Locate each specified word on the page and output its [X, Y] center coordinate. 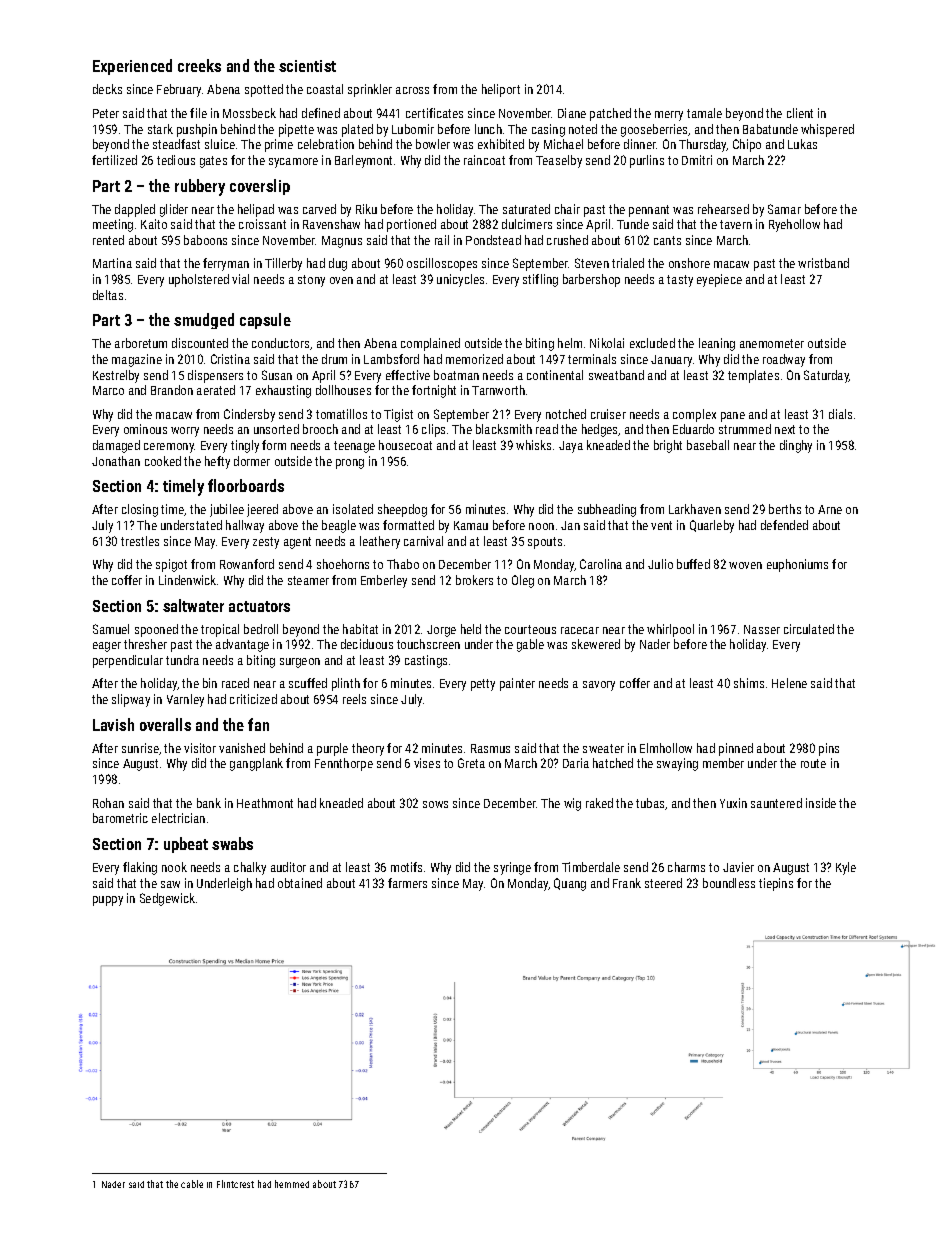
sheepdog [402, 510]
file [198, 113]
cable [192, 1184]
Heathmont [265, 803]
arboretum [141, 343]
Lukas [802, 144]
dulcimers [527, 224]
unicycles [460, 280]
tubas [650, 803]
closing [140, 510]
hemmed [292, 1184]
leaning [717, 344]
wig [572, 804]
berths [785, 509]
